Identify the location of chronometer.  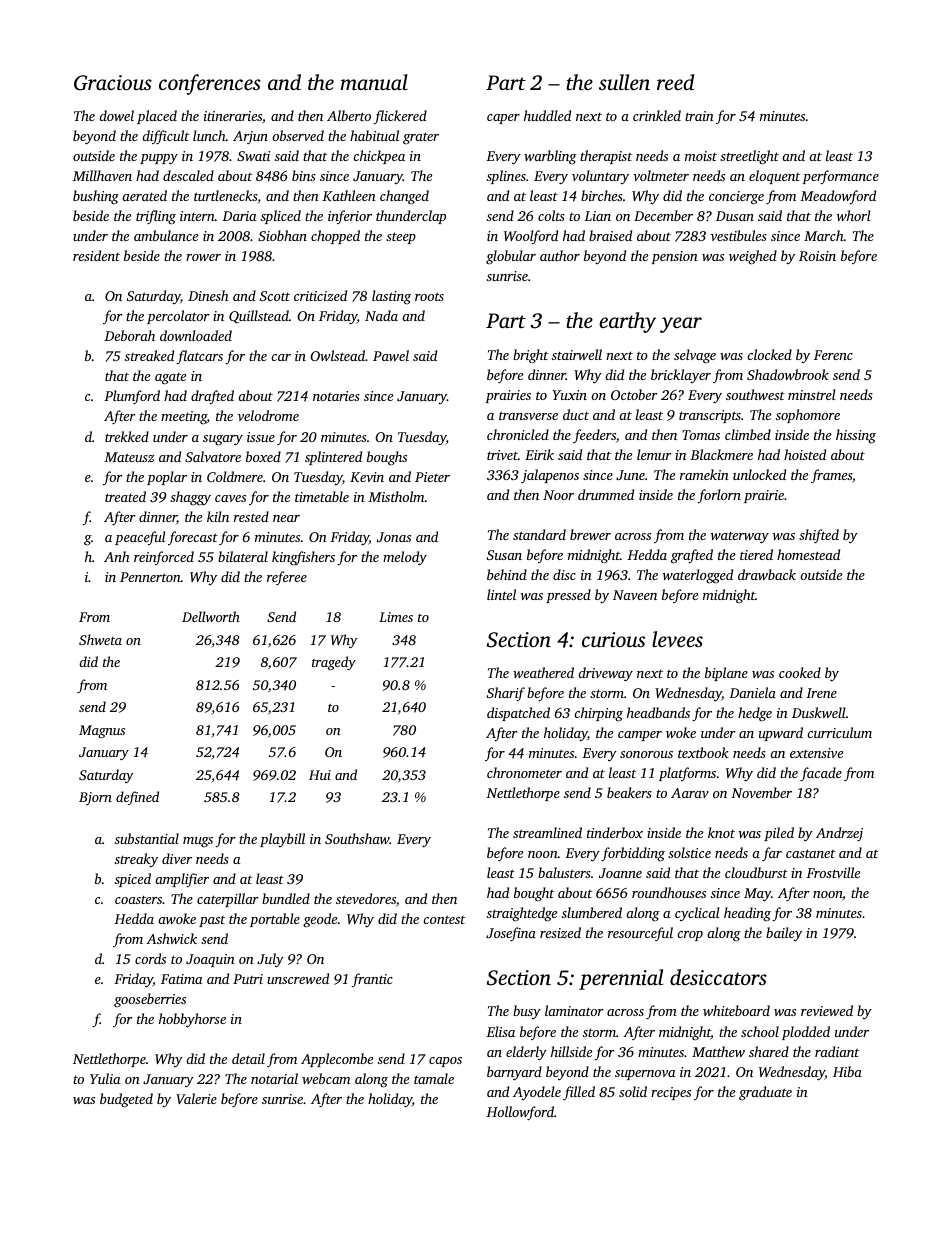
(524, 772).
